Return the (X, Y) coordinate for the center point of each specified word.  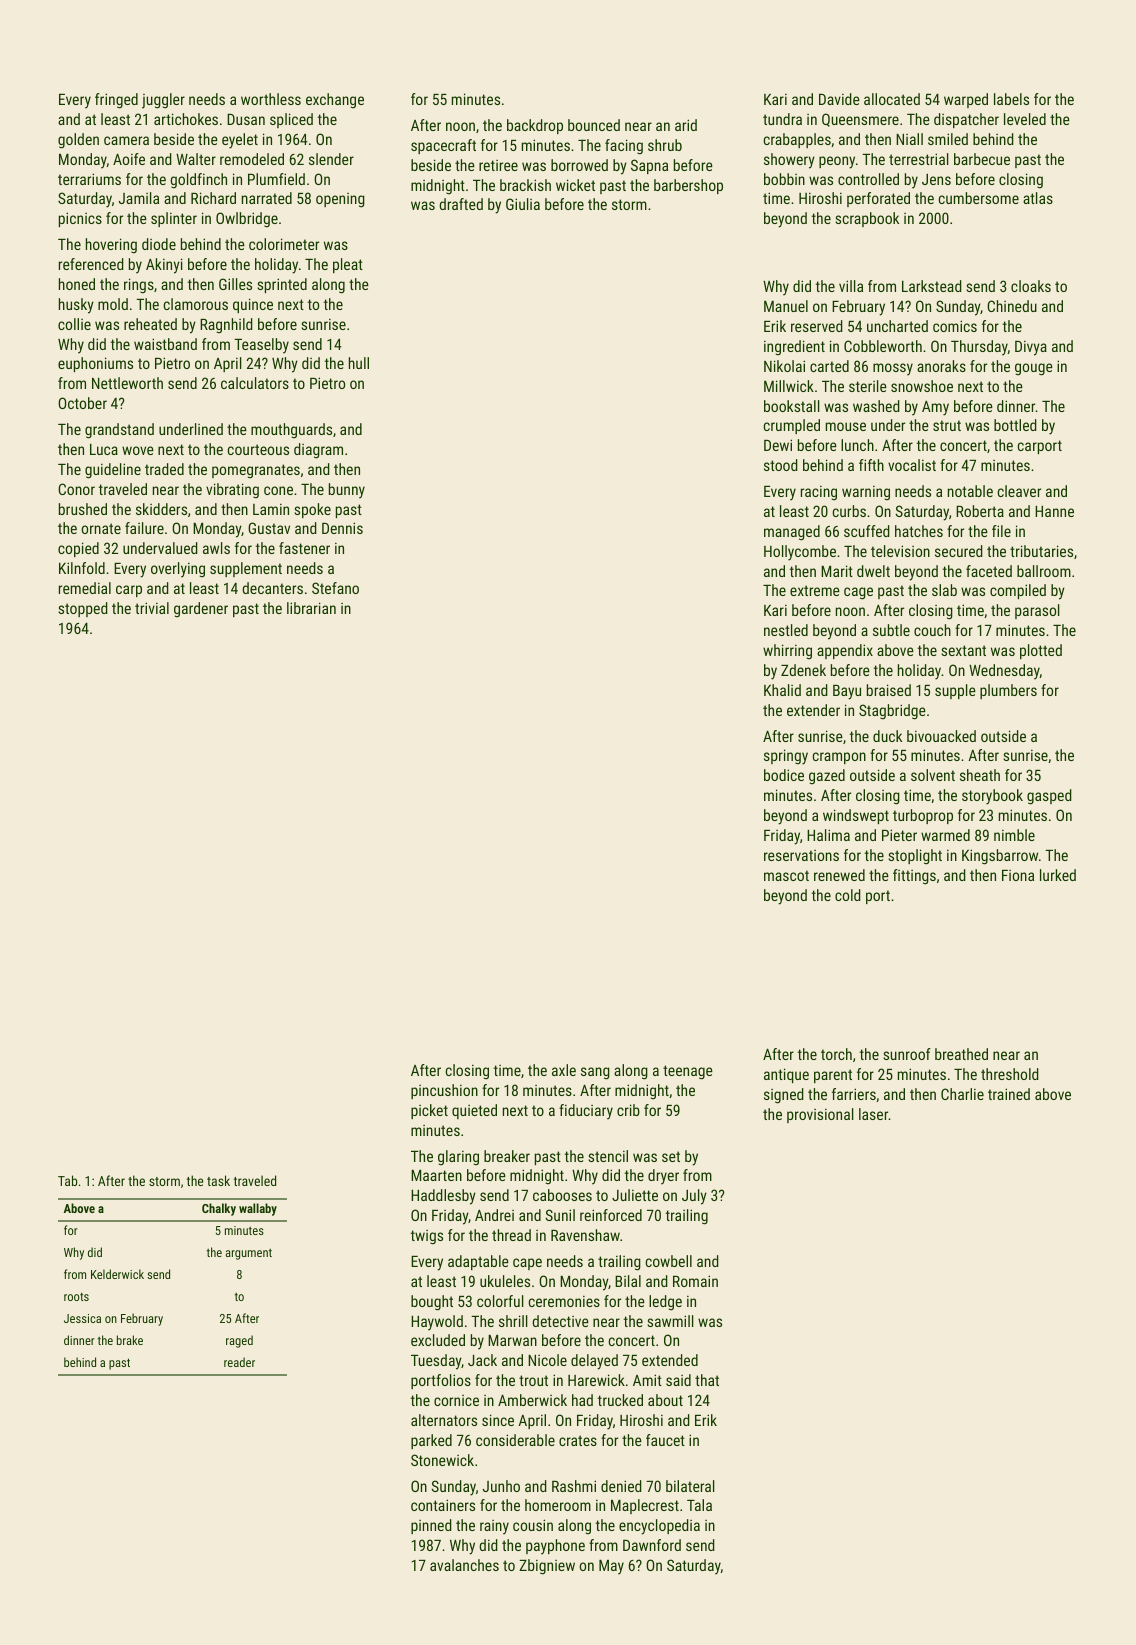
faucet (665, 1440)
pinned (431, 1526)
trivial (152, 608)
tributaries (1041, 551)
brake (130, 1340)
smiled (948, 139)
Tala (699, 1505)
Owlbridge (247, 220)
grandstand (119, 431)
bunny (347, 491)
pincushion (444, 1091)
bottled (1015, 425)
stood (781, 465)
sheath (980, 775)
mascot (786, 875)
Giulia (523, 204)
